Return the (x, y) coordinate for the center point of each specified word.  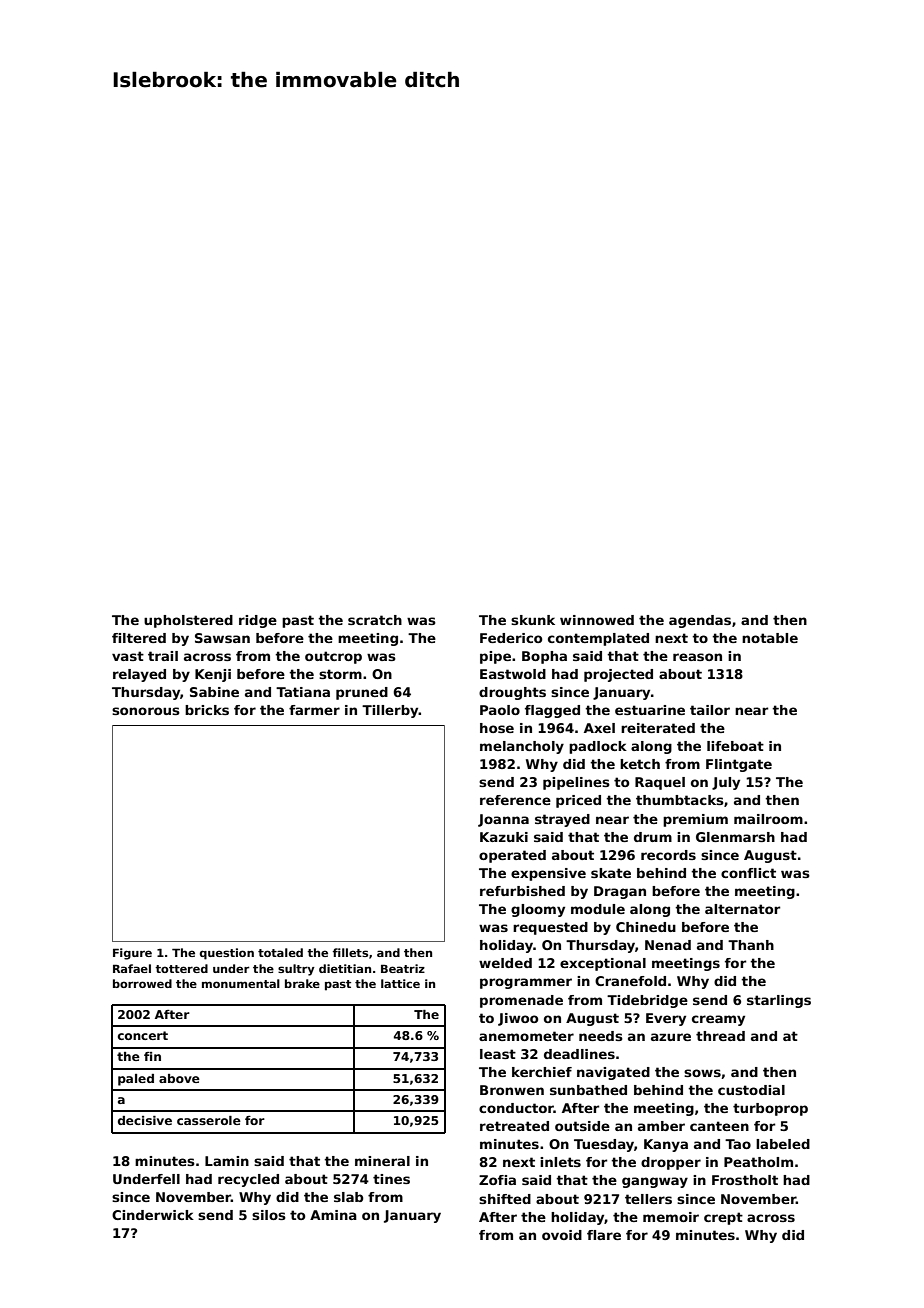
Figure (132, 954)
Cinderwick (153, 1215)
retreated (514, 1126)
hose (497, 728)
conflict (748, 873)
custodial (751, 1090)
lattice (400, 983)
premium (695, 820)
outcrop (333, 657)
